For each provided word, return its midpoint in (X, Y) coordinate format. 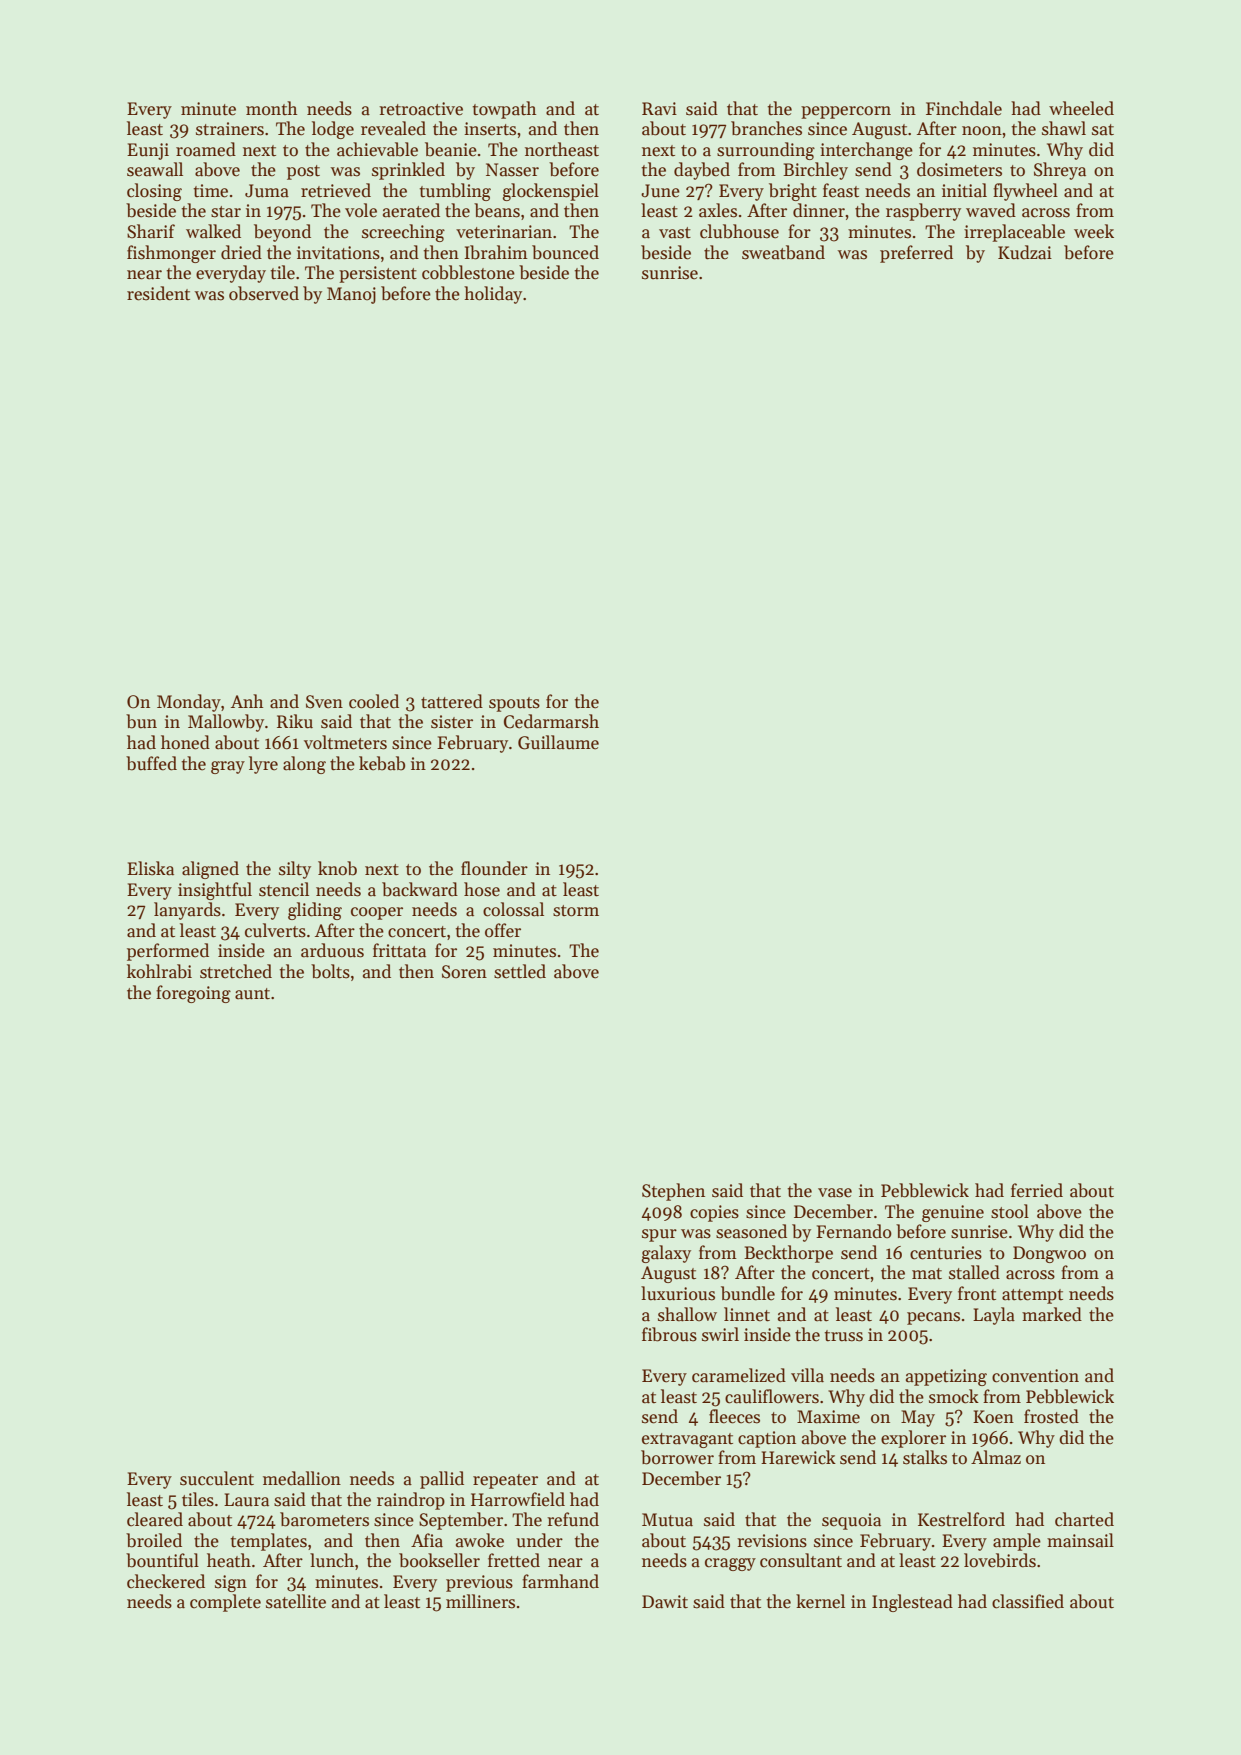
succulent (217, 1478)
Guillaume (558, 742)
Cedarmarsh (551, 721)
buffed (151, 763)
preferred (916, 254)
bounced (565, 252)
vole (361, 210)
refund (573, 1519)
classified (1028, 1601)
